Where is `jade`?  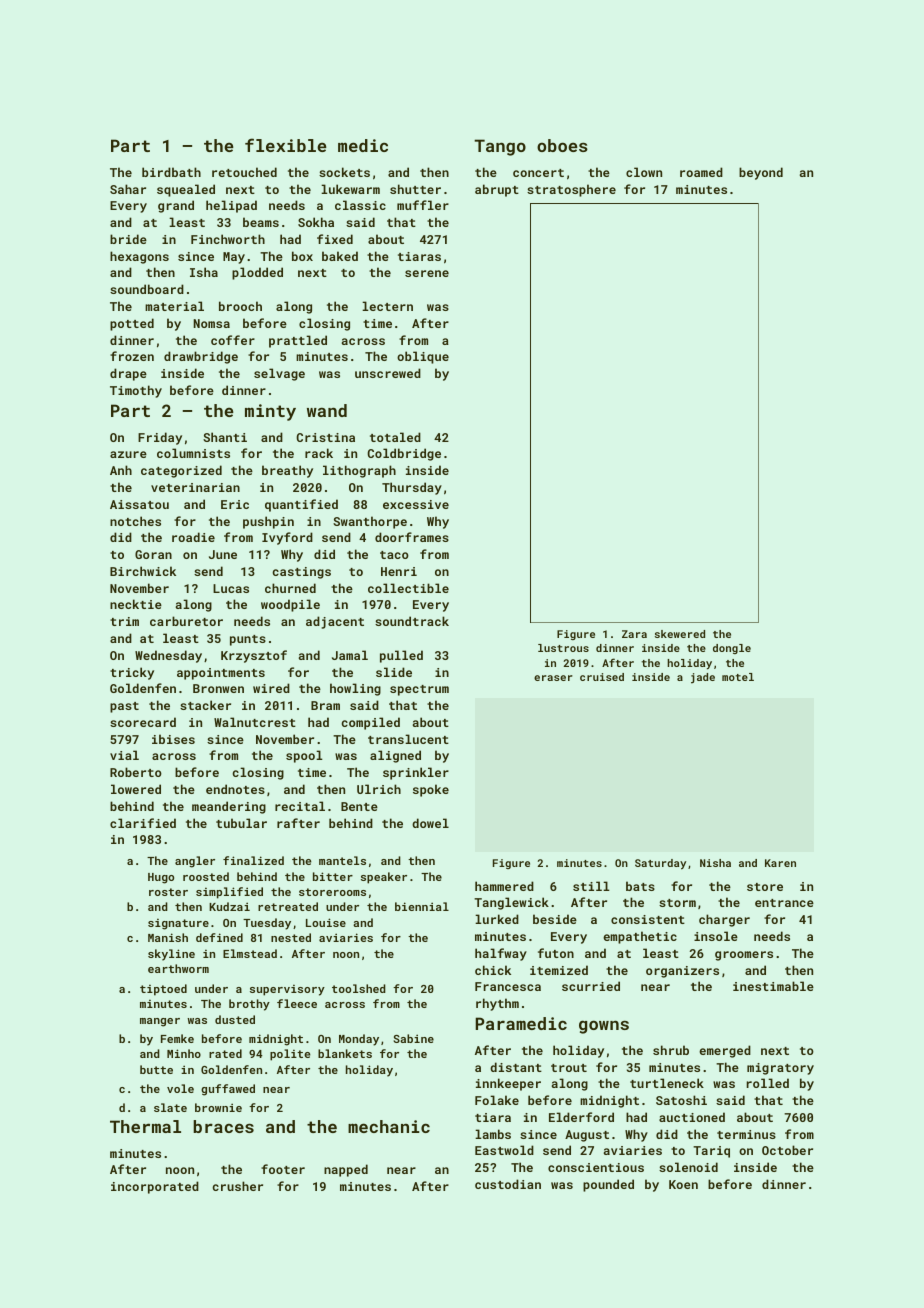
jade is located at coordinates (703, 678).
